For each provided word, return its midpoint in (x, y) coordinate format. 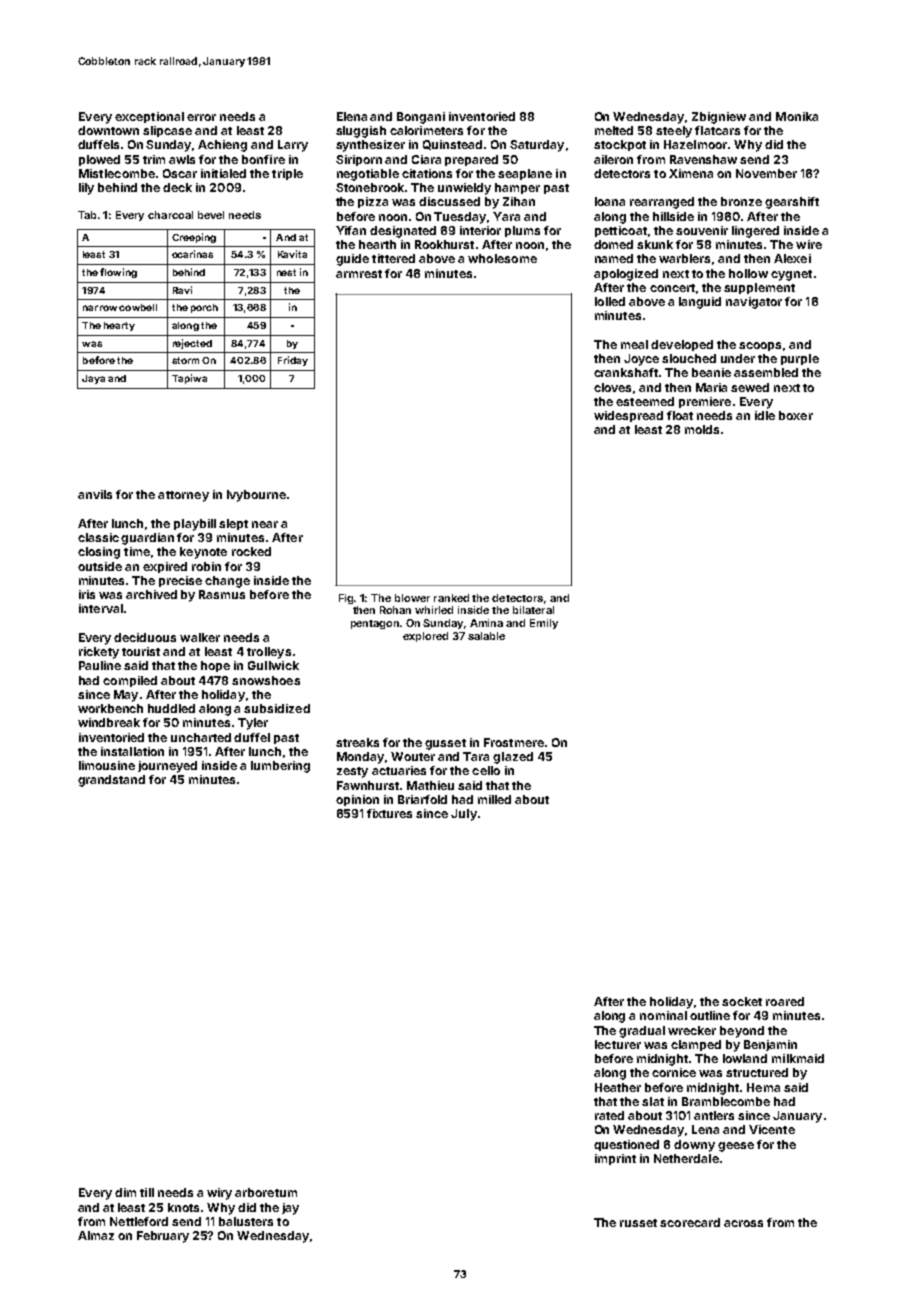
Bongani (421, 118)
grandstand (111, 781)
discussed (449, 201)
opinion (357, 800)
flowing (118, 273)
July (464, 815)
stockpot (620, 145)
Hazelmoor (695, 144)
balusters (246, 1221)
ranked (451, 598)
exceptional (149, 117)
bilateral (533, 610)
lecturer (618, 1044)
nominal (663, 1015)
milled (494, 799)
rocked (251, 551)
